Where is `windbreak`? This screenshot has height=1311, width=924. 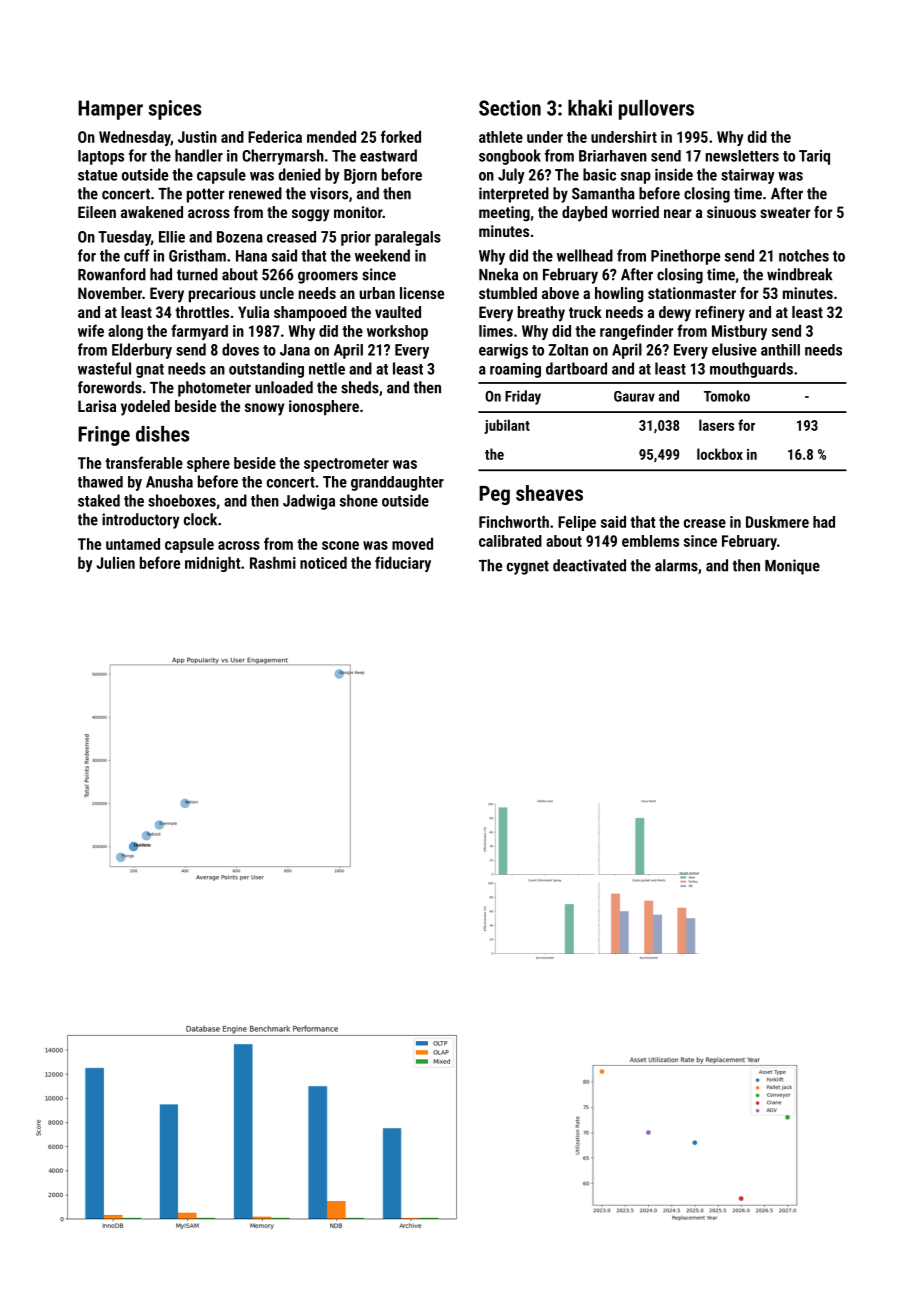 windbreak is located at coordinates (800, 274).
